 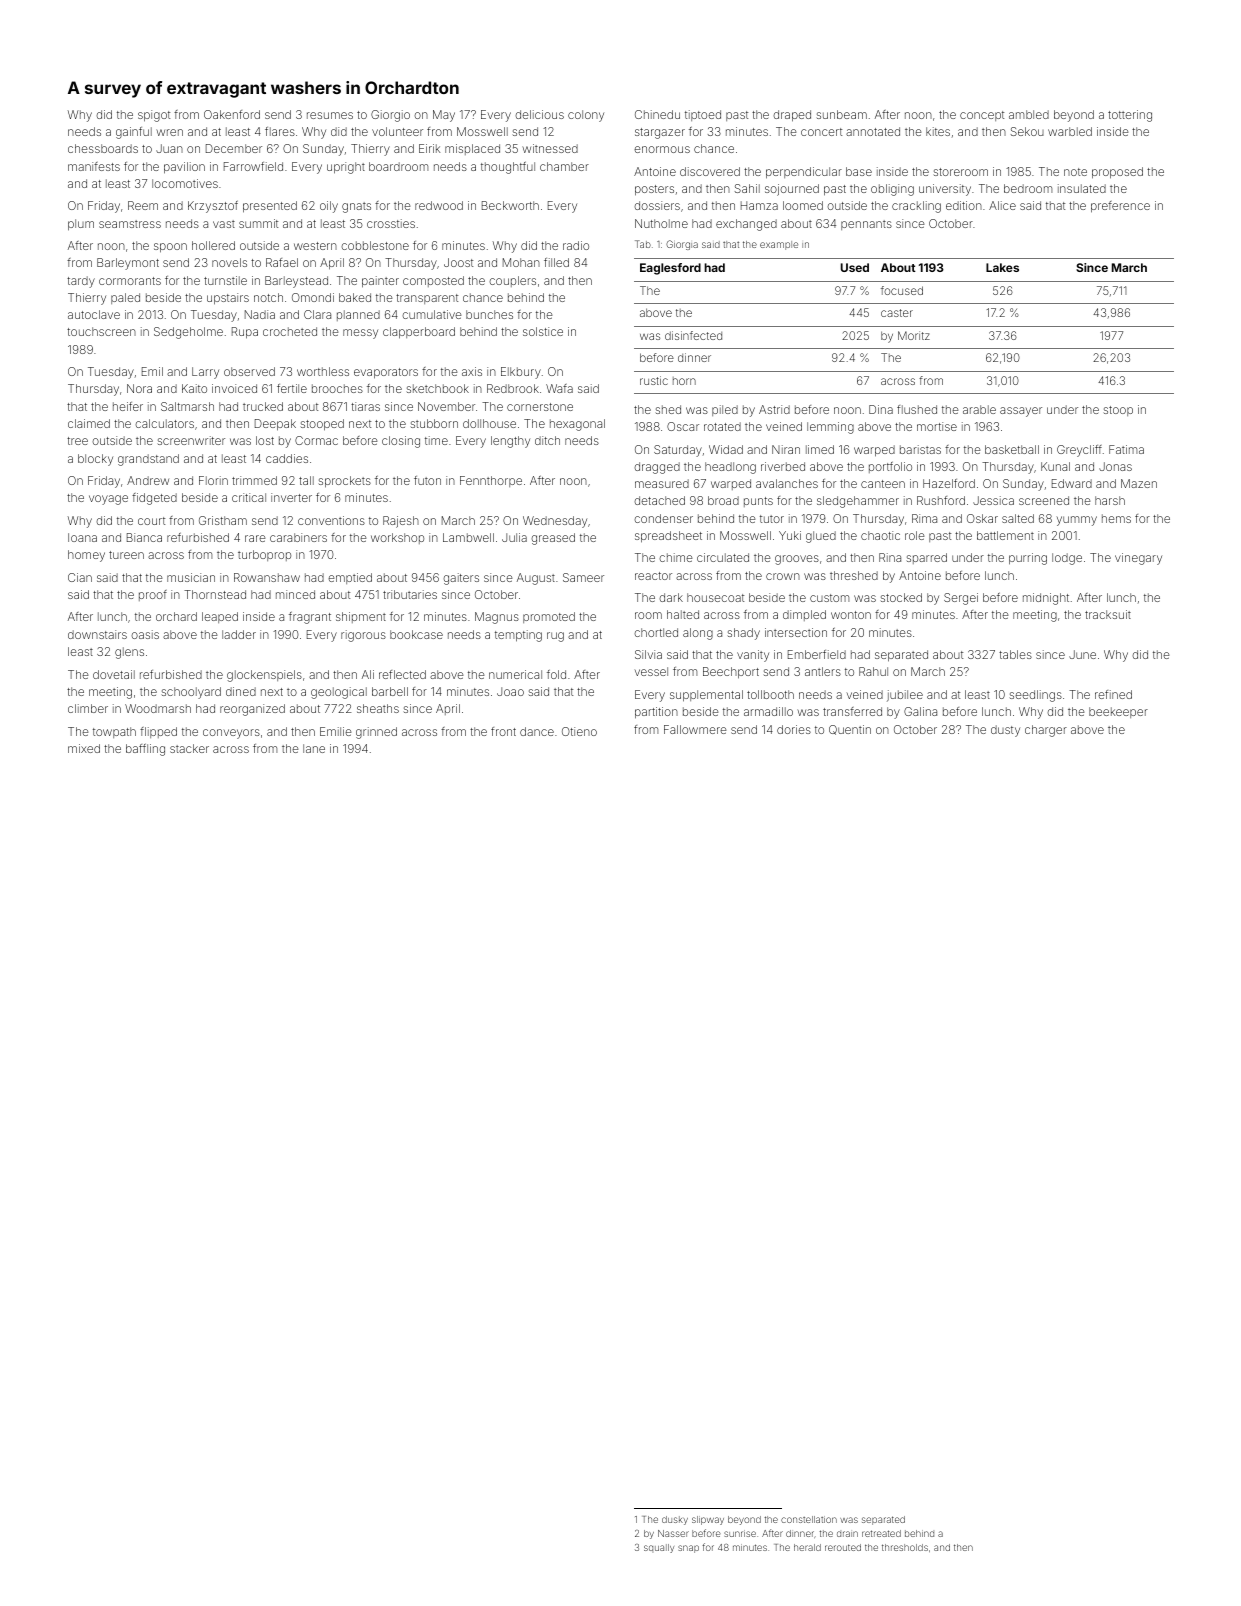 I want to click on Fallowmere, so click(x=695, y=729).
